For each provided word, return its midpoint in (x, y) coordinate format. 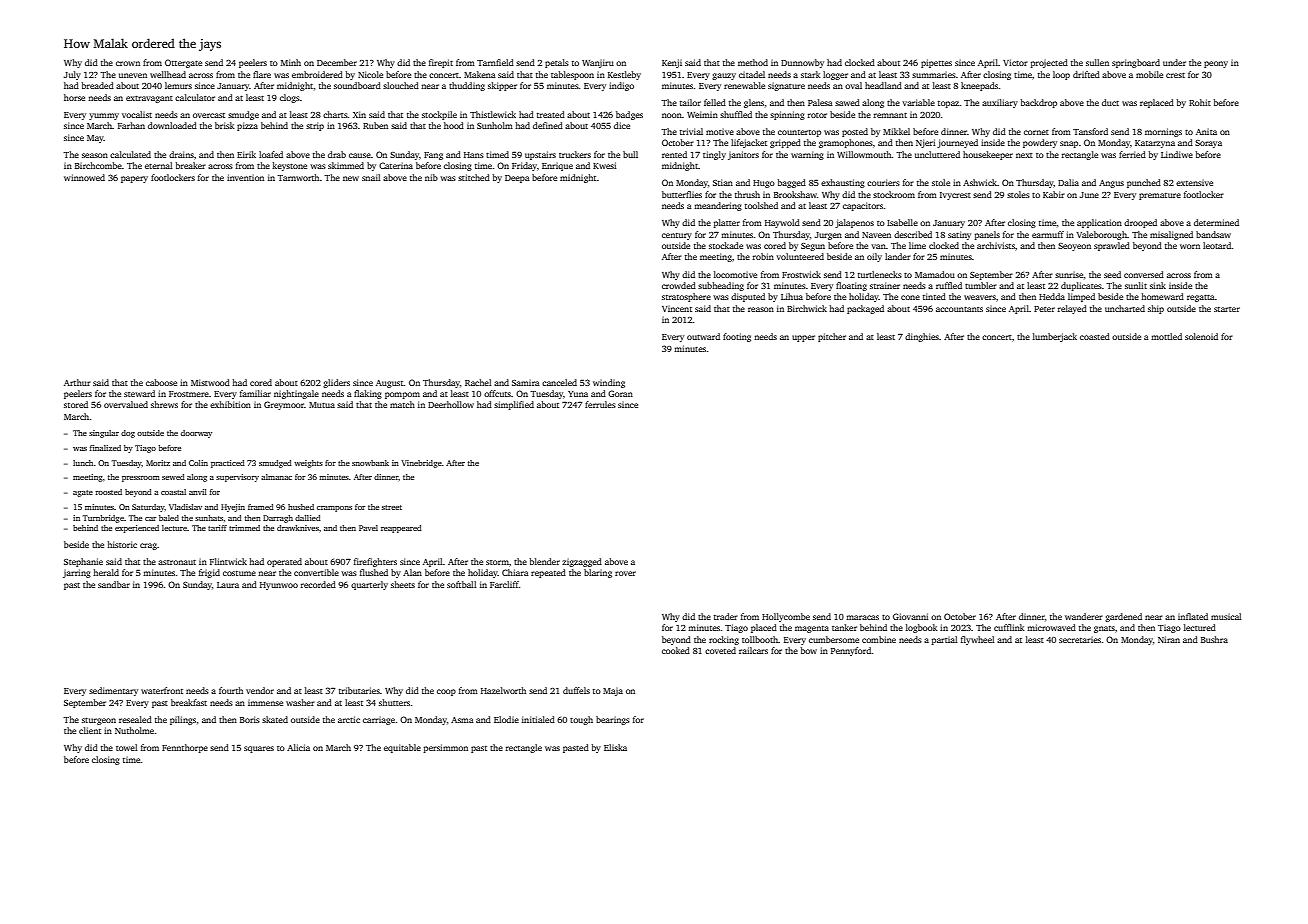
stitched (474, 177)
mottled (1166, 336)
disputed (748, 297)
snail (371, 177)
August (390, 384)
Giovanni (910, 616)
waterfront (162, 690)
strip (315, 126)
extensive (1194, 182)
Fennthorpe (185, 748)
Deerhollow (451, 404)
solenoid (1201, 336)
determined (1216, 222)
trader (726, 616)
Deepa (517, 179)
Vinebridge (421, 464)
